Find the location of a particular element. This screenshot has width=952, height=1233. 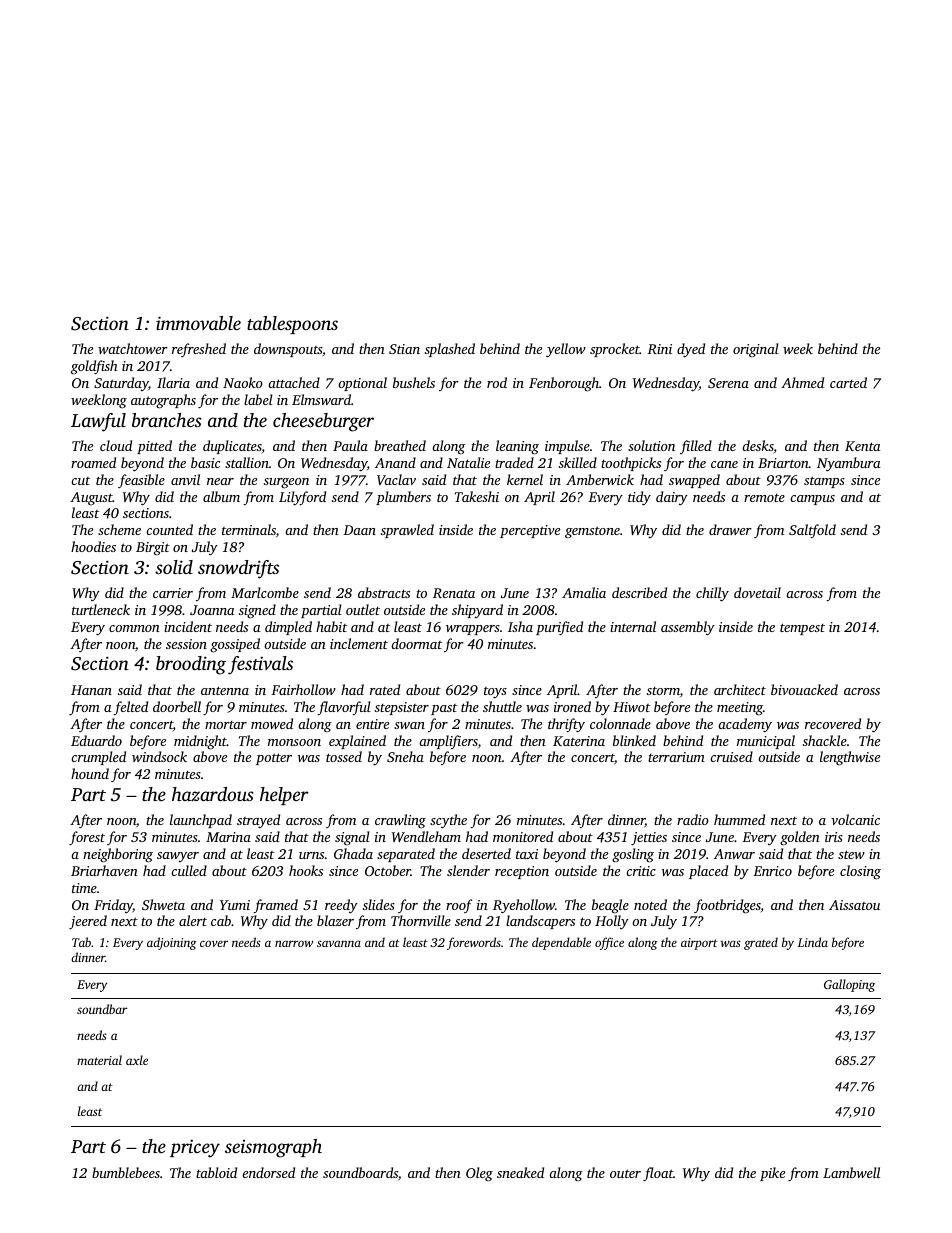

roamed is located at coordinates (93, 462).
